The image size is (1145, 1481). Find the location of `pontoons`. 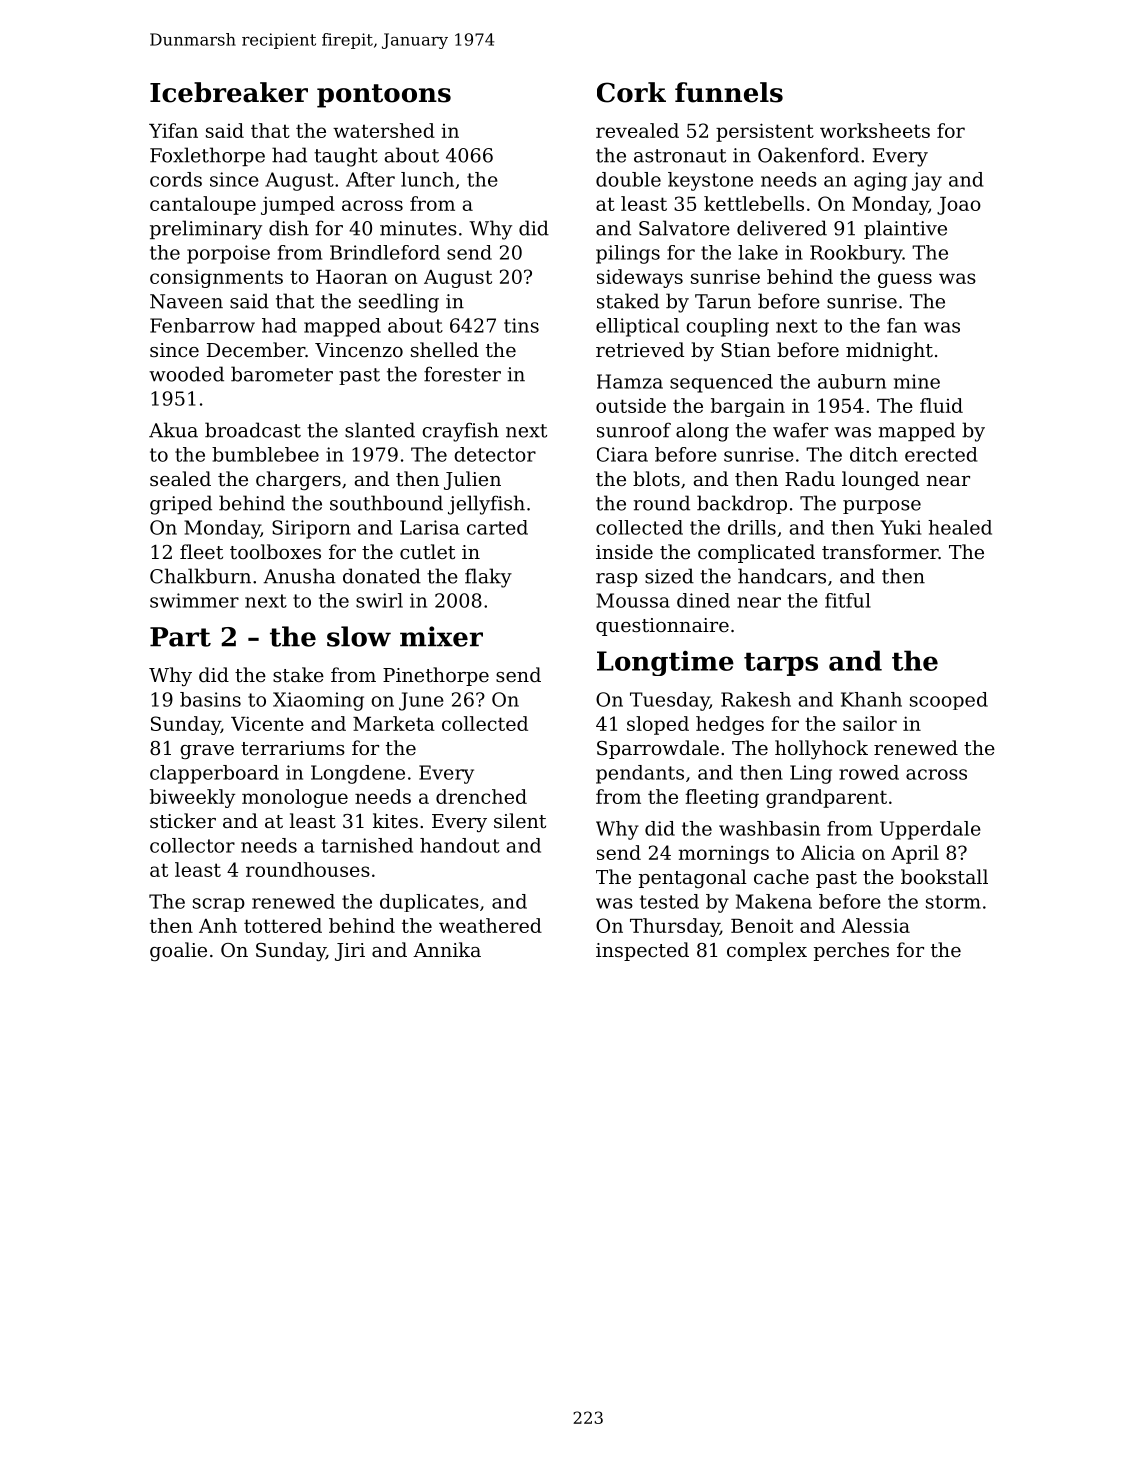

pontoons is located at coordinates (384, 96).
